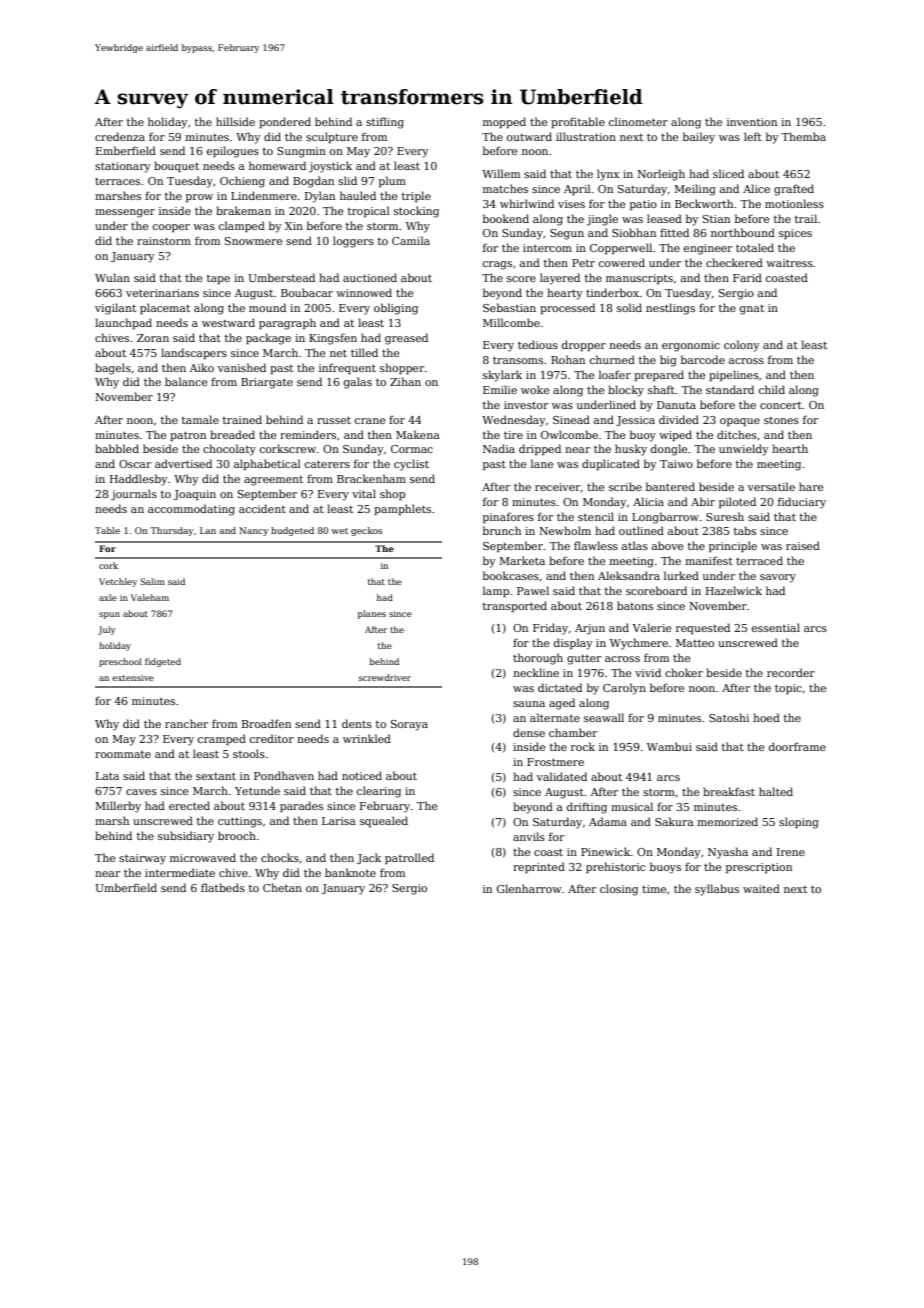 The image size is (924, 1308). What do you see at coordinates (772, 389) in the screenshot?
I see `child` at bounding box center [772, 389].
